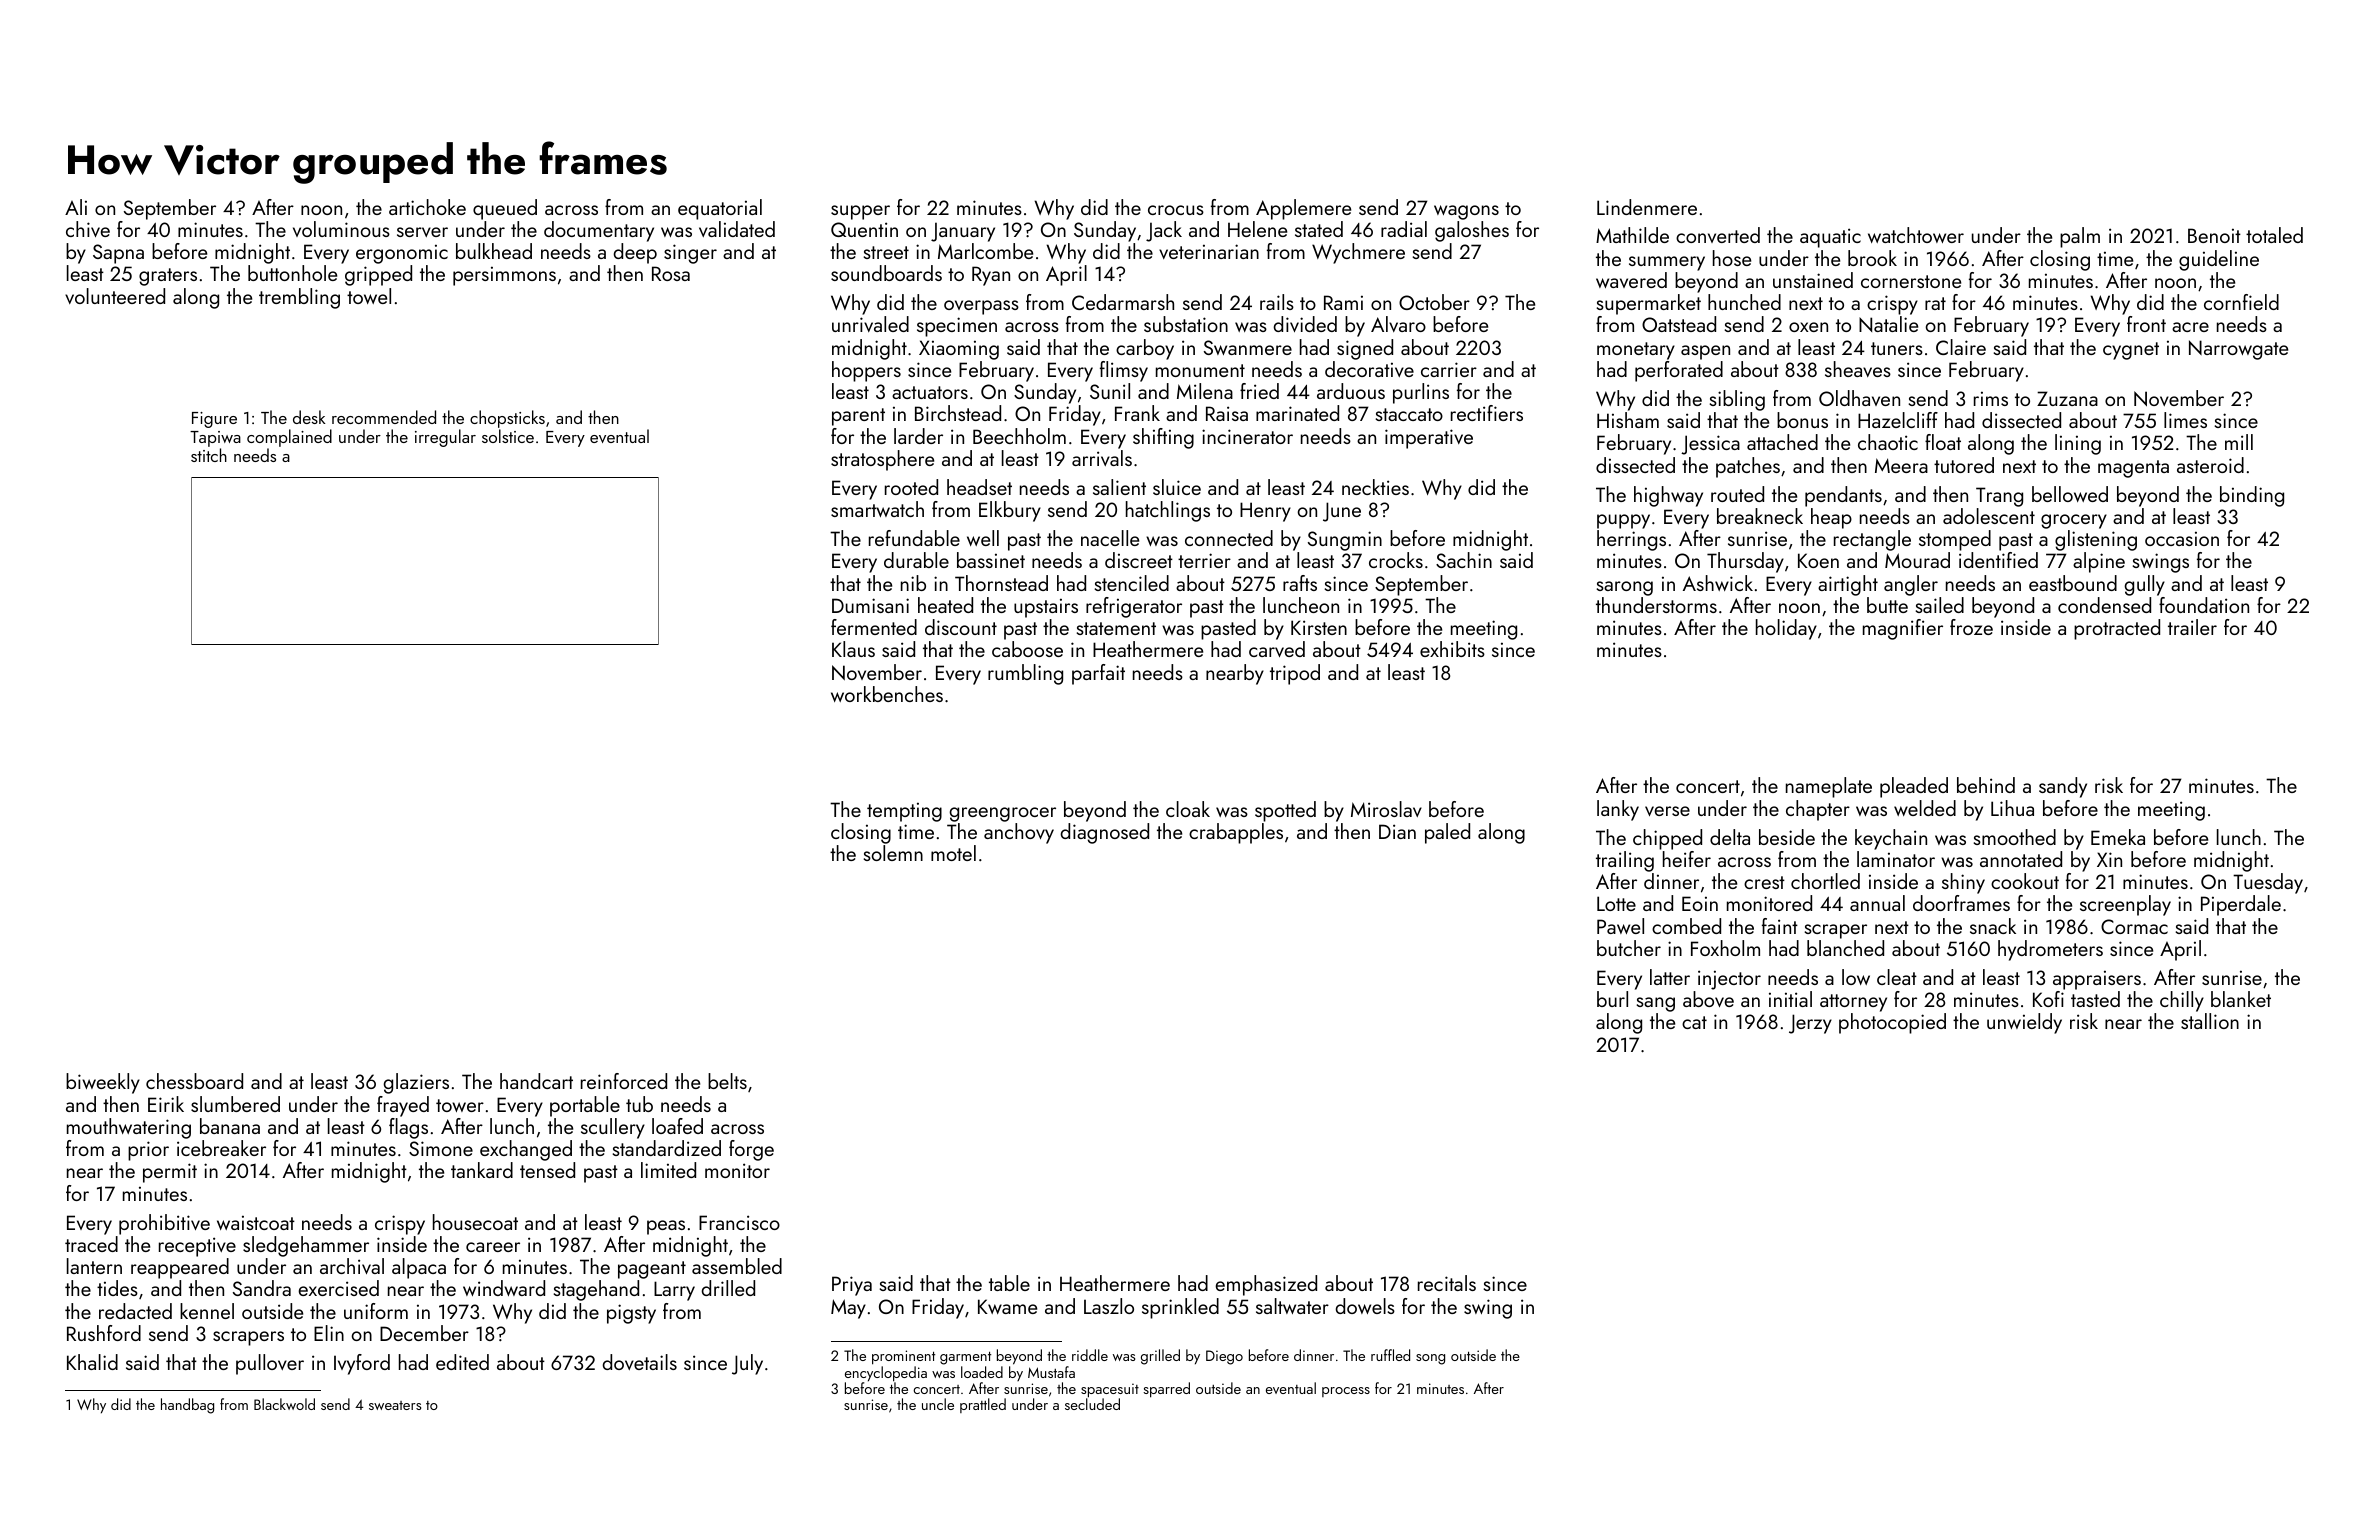 This screenshot has width=2380, height=1540. Describe the element at coordinates (874, 627) in the screenshot. I see `fermented` at that location.
